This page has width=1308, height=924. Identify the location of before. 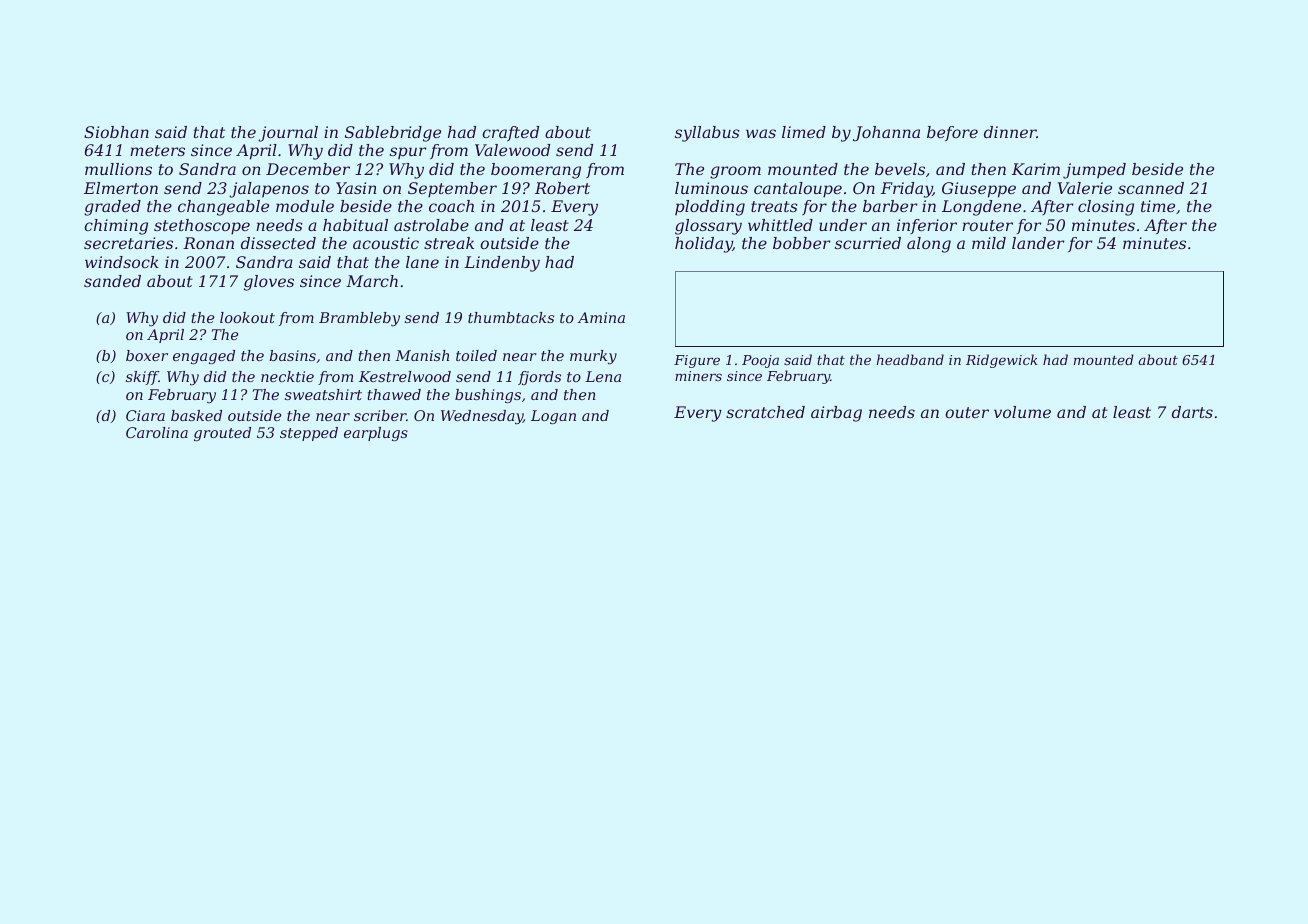
(952, 133).
